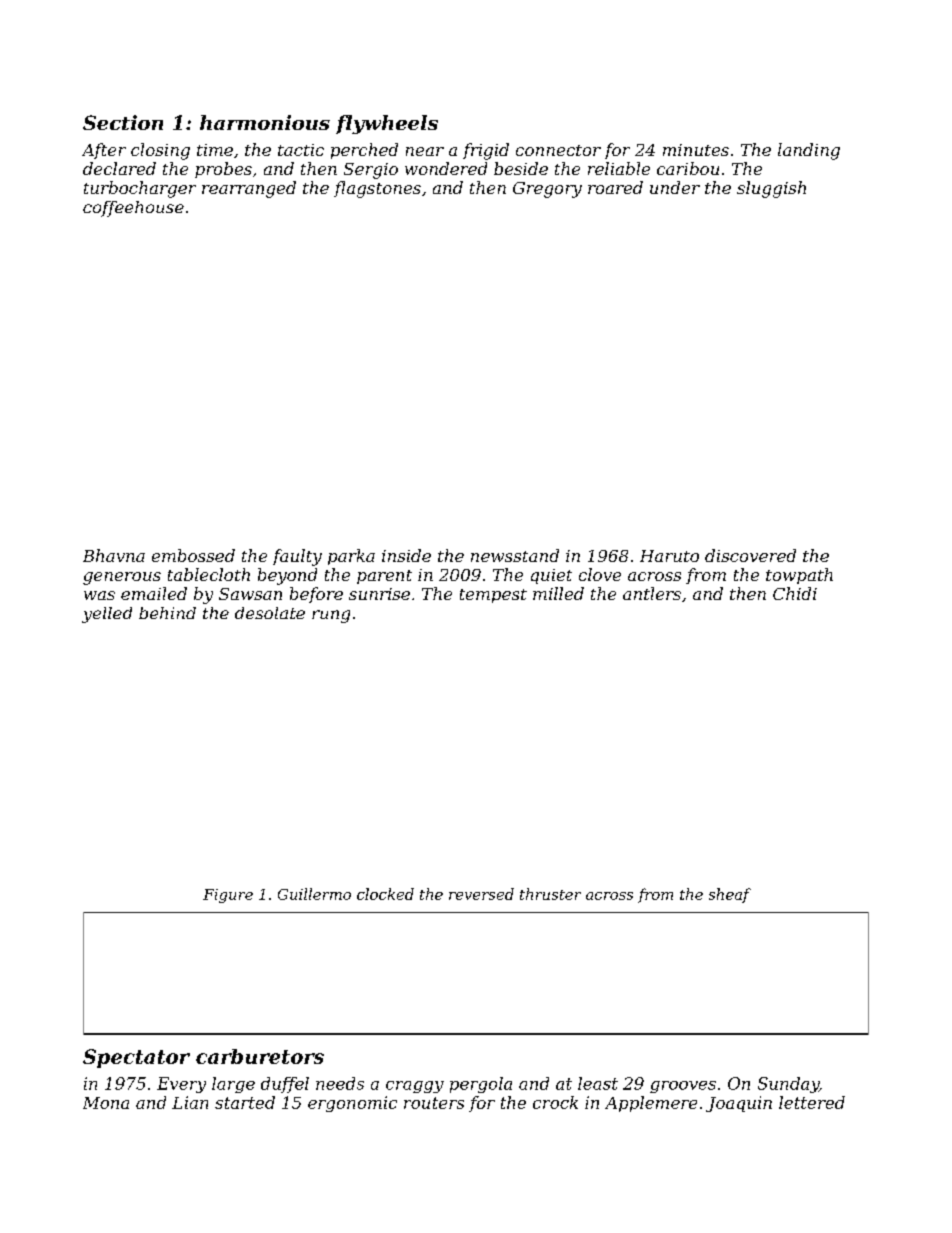 Image resolution: width=952 pixels, height=1233 pixels. What do you see at coordinates (446, 168) in the document?
I see `wondered` at bounding box center [446, 168].
